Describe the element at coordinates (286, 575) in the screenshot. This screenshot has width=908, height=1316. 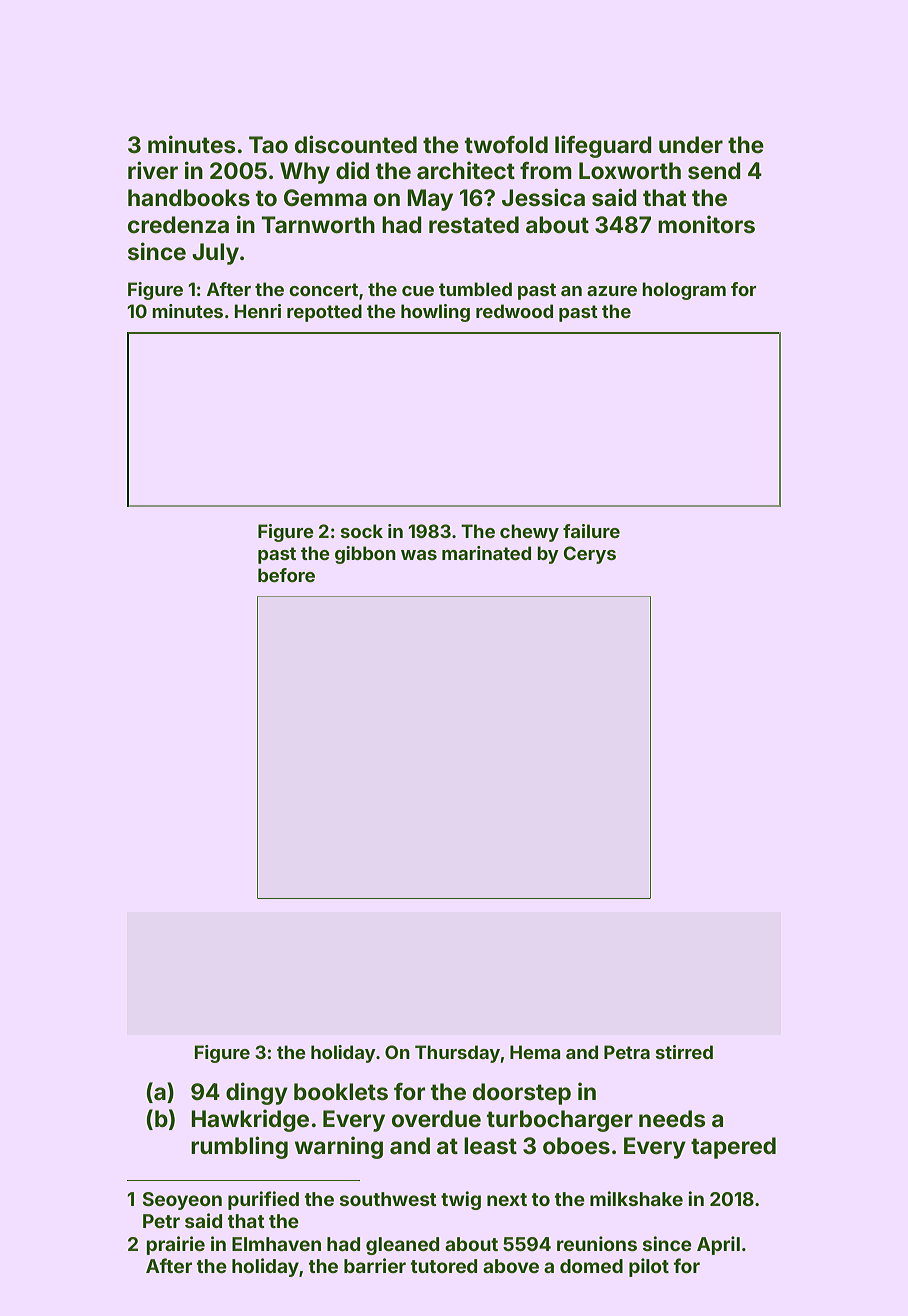
I see `before` at that location.
